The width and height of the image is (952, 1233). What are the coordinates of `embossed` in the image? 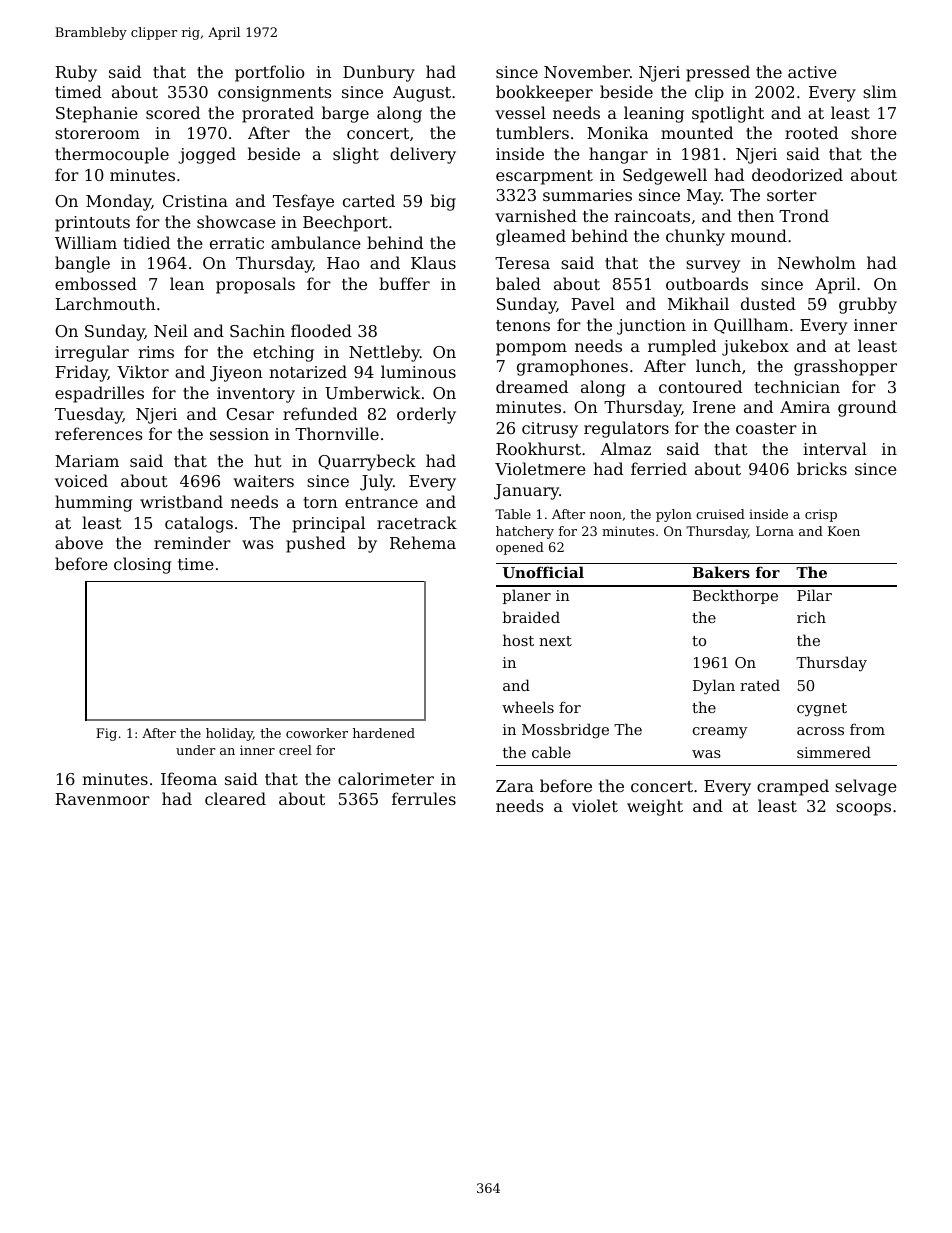 It's located at (96, 283).
